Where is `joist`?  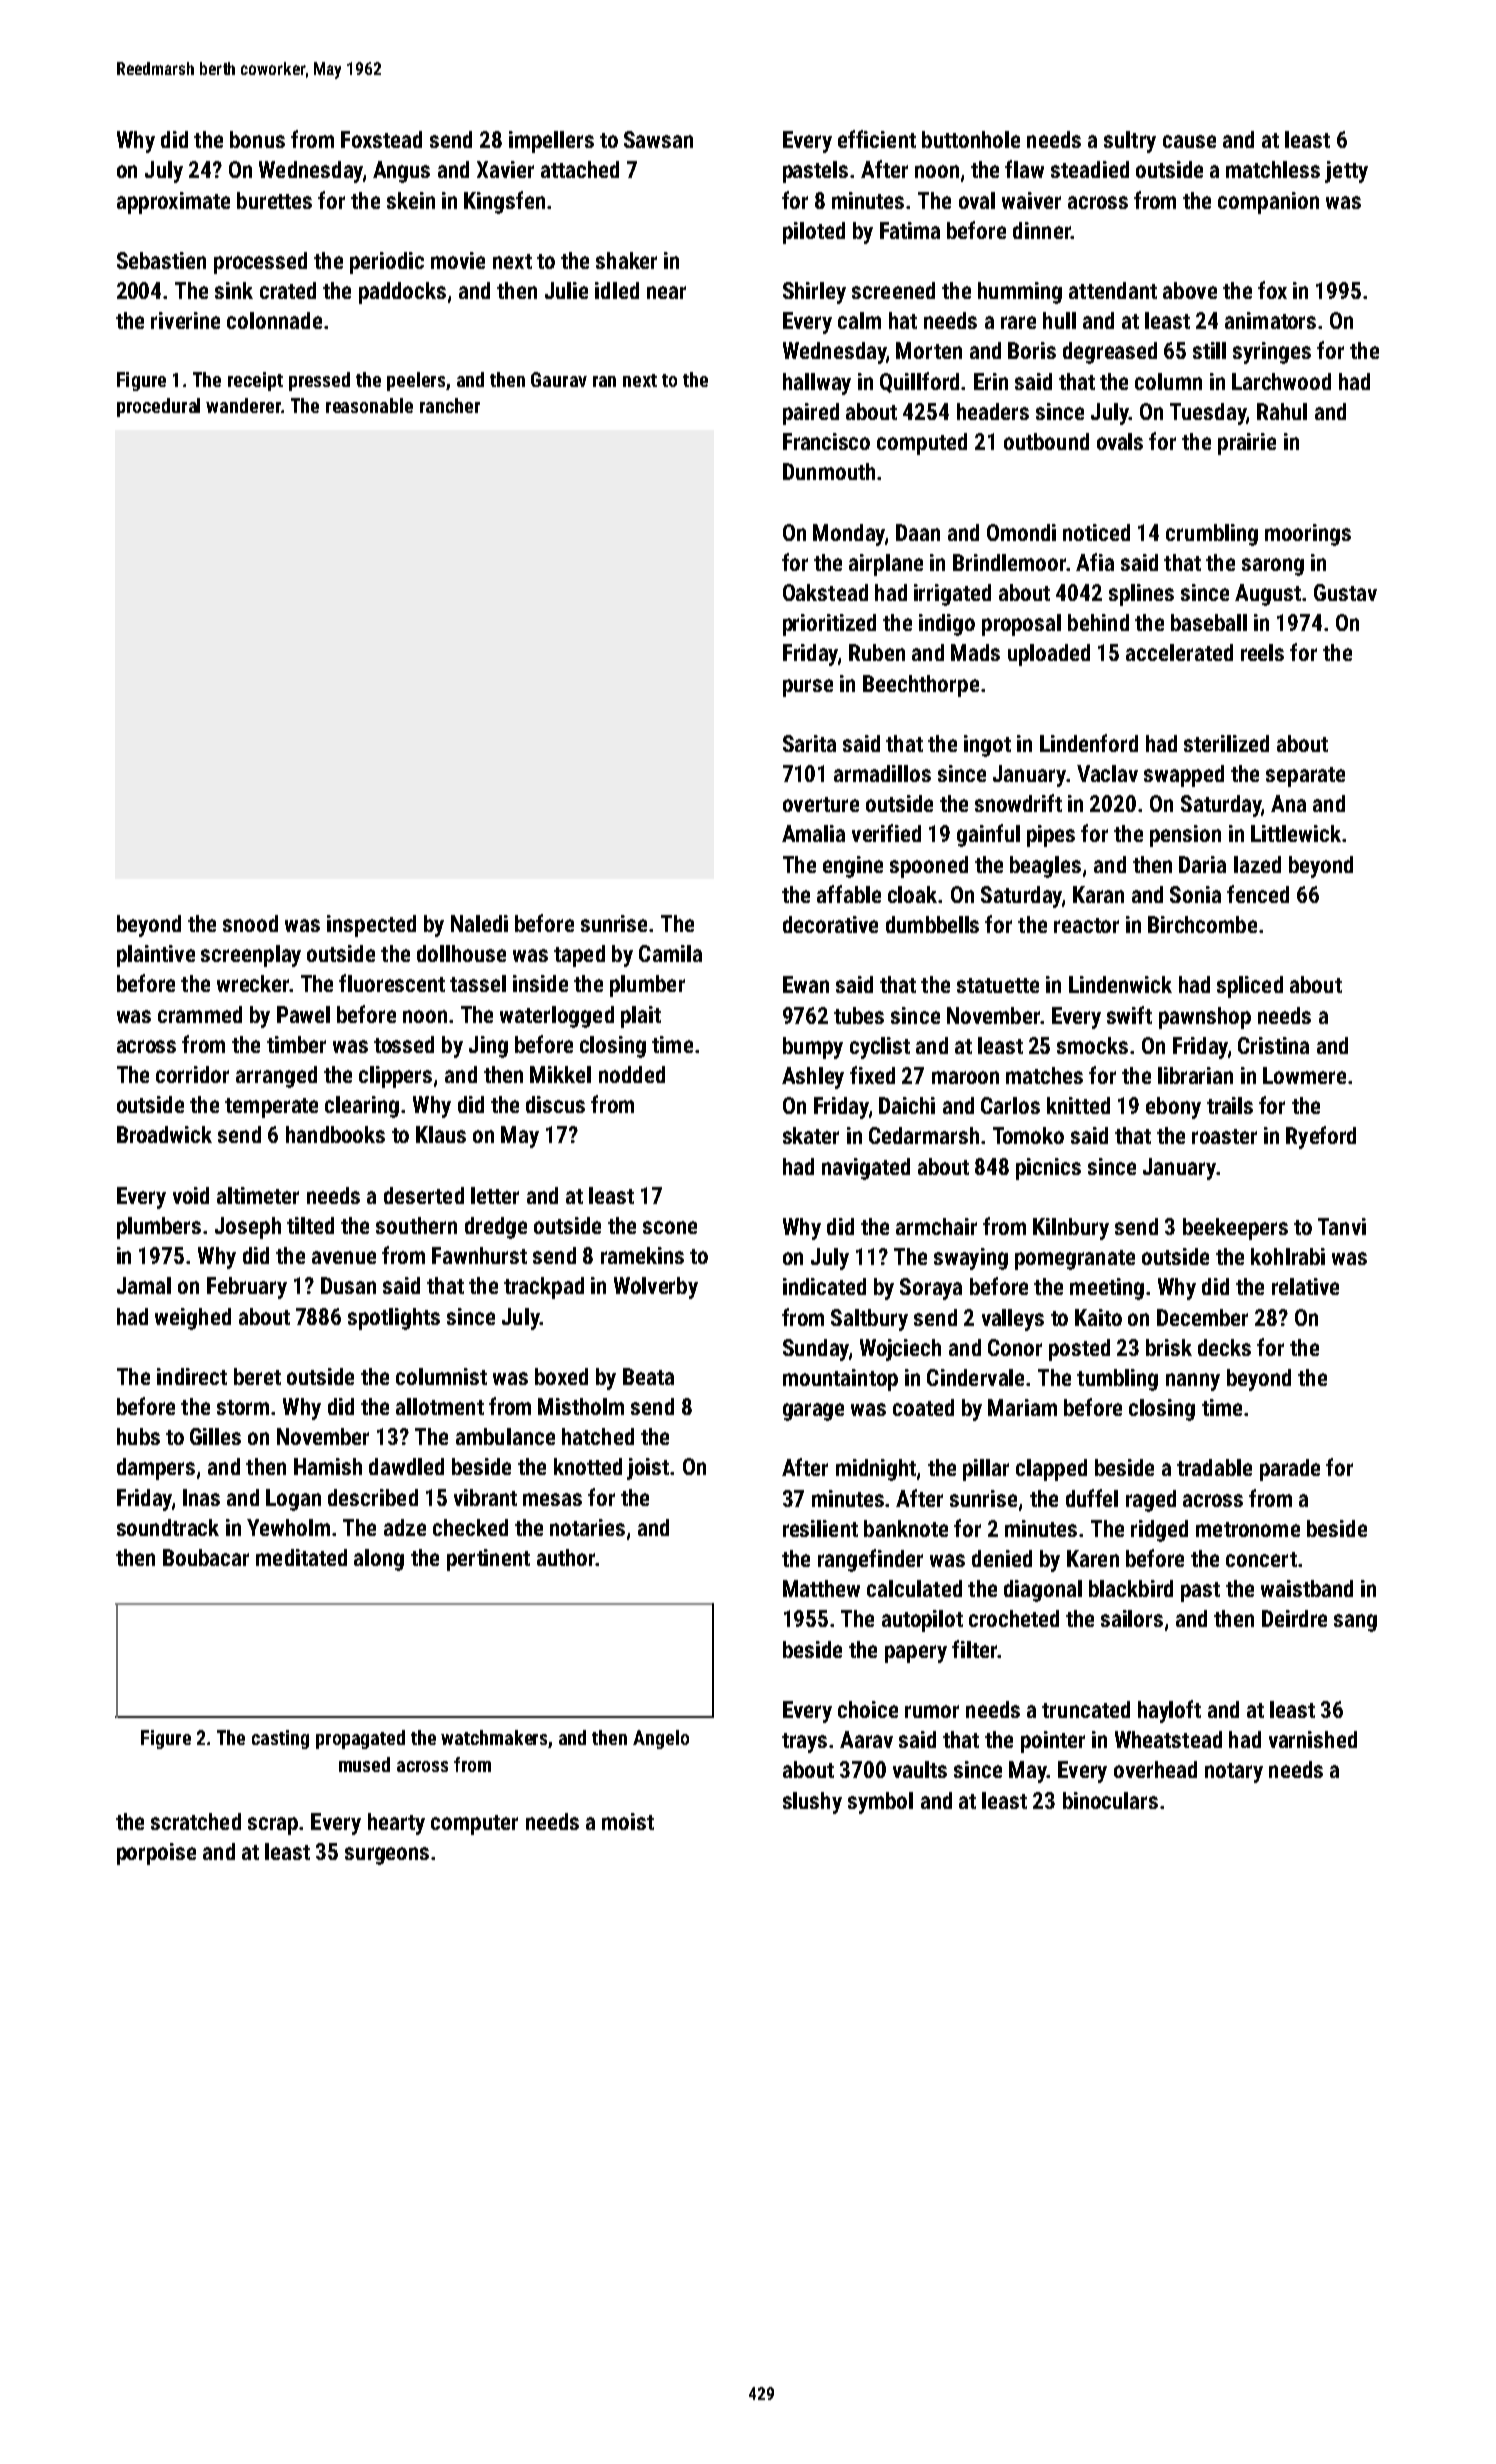 joist is located at coordinates (648, 1469).
